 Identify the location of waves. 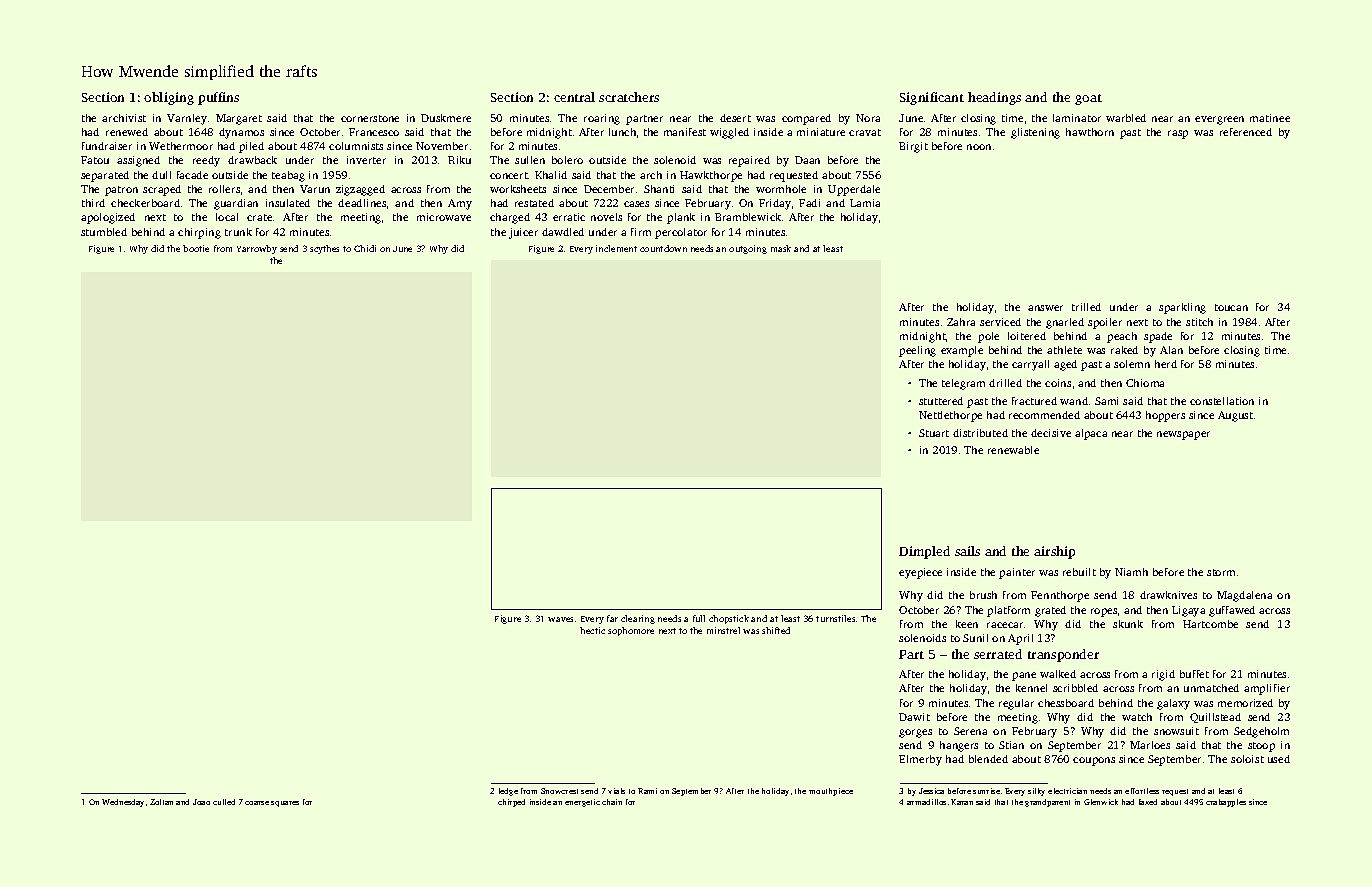
(560, 619).
